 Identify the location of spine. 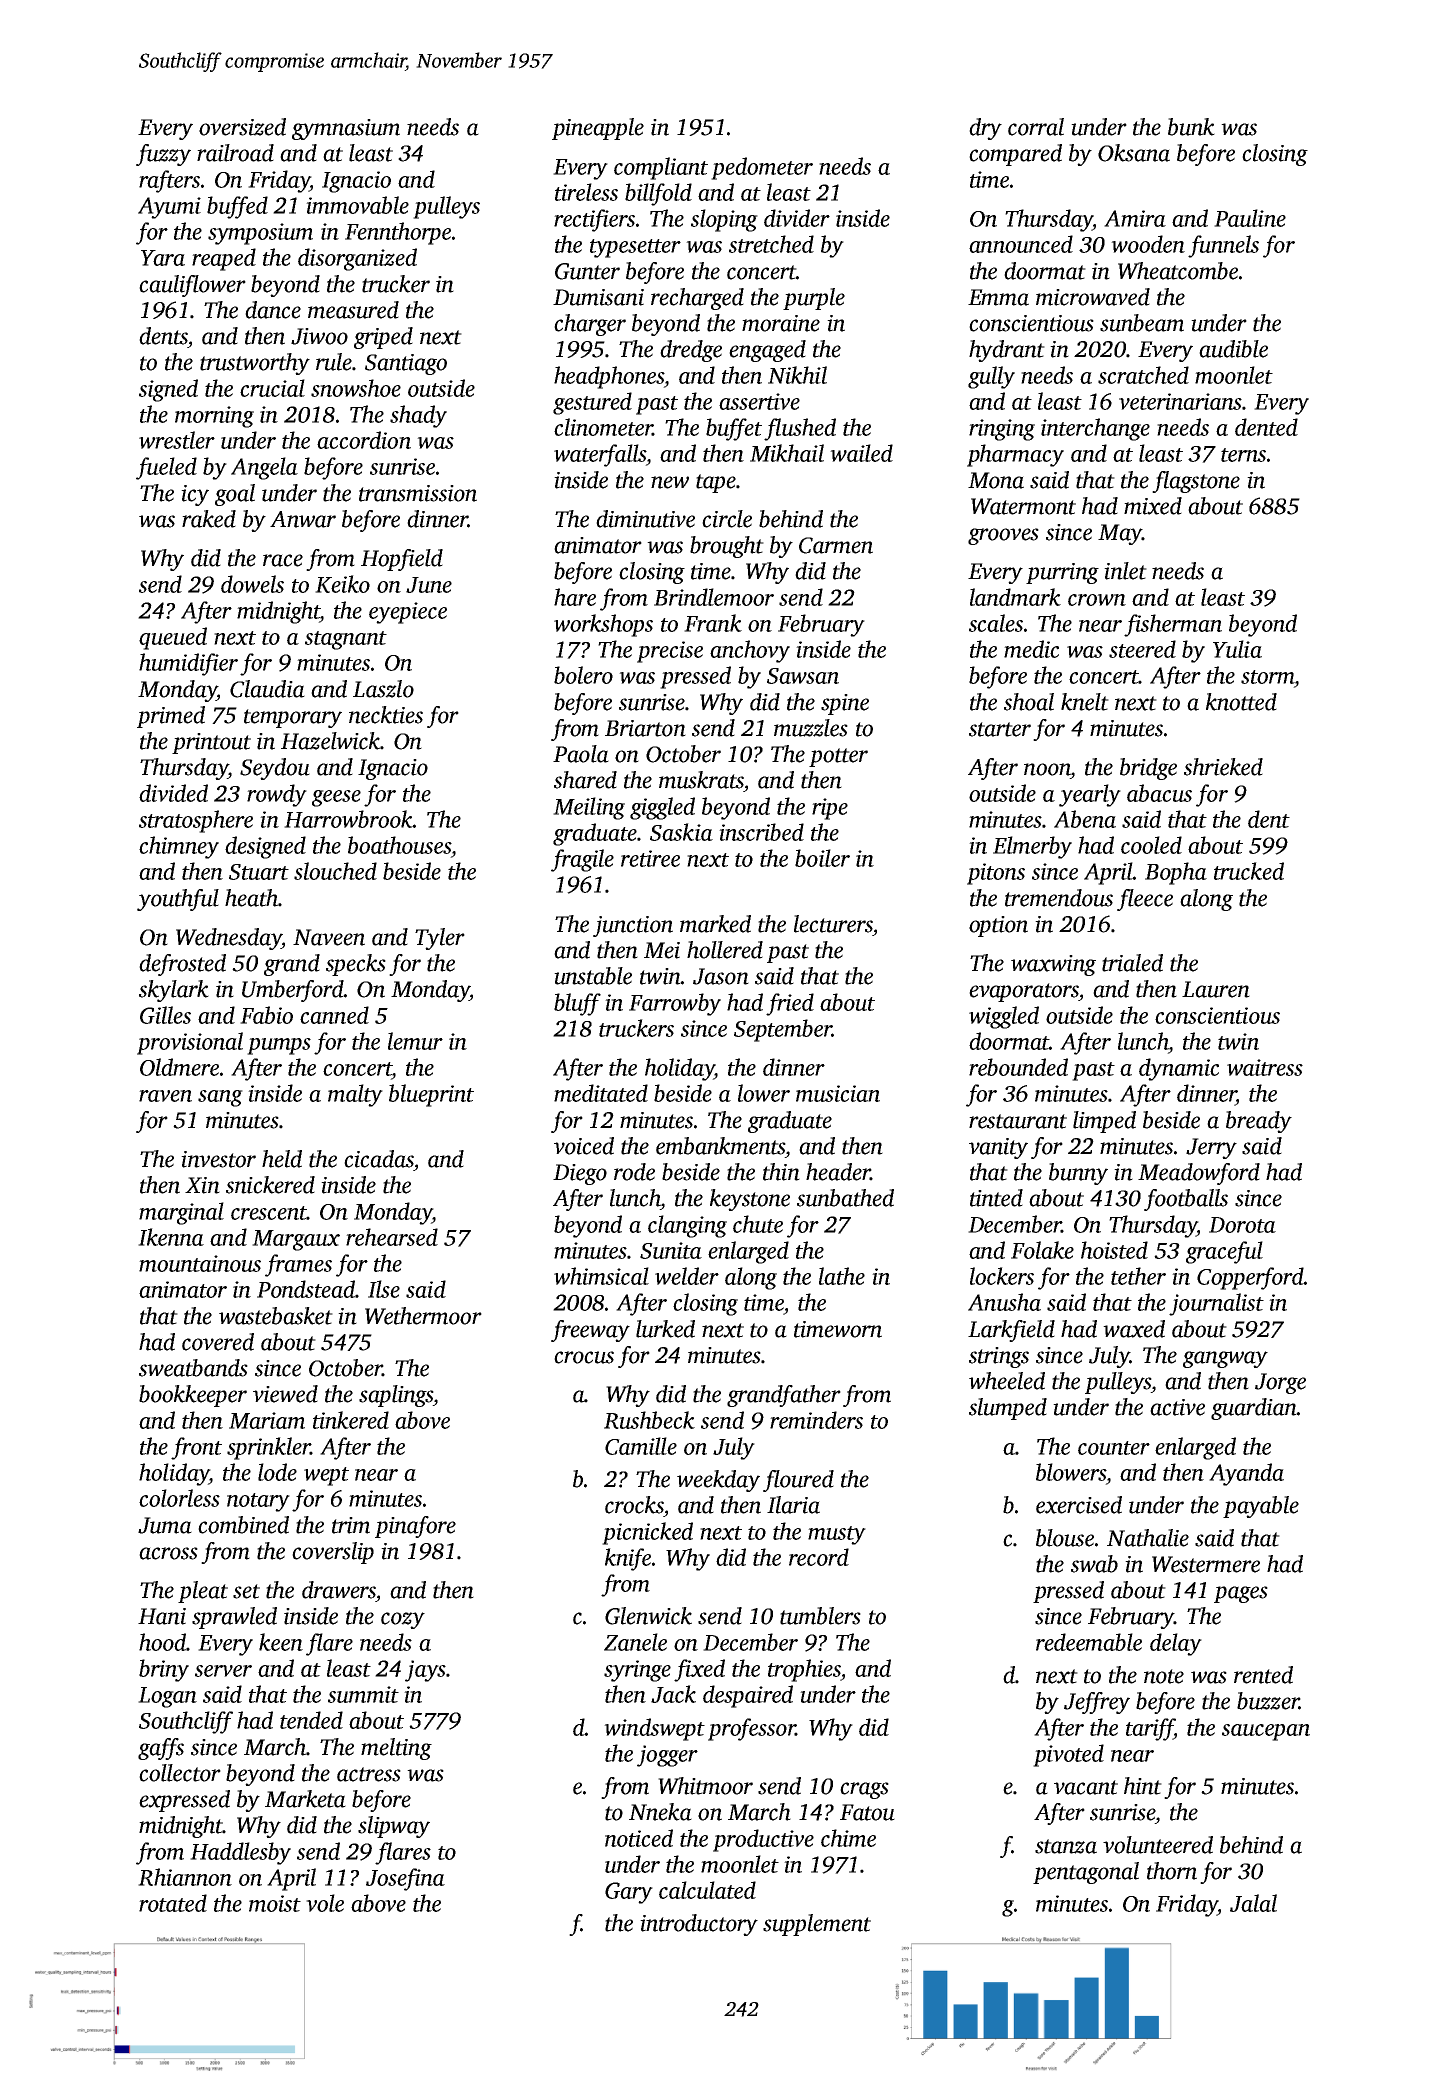
(845, 704).
